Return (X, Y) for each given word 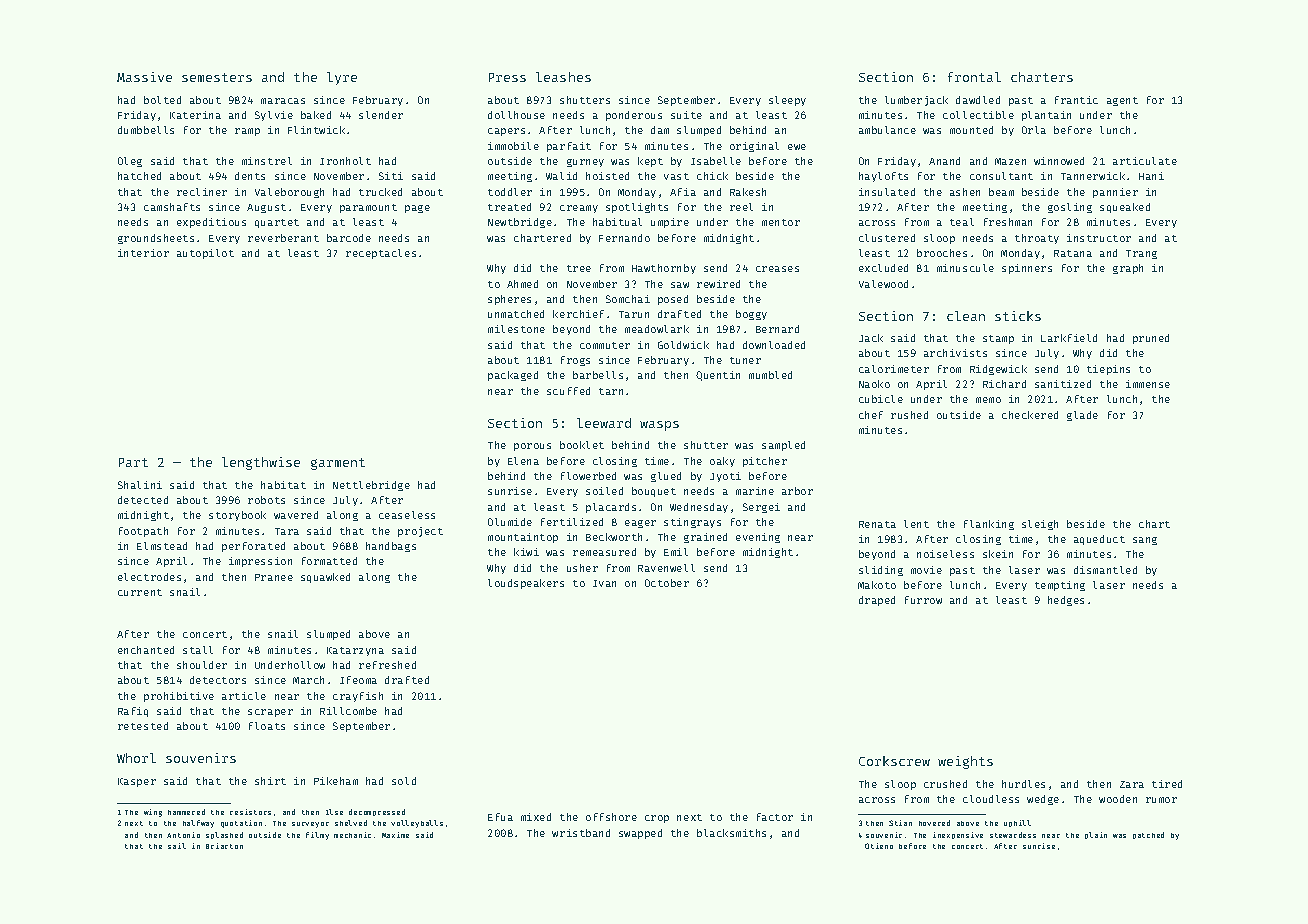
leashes (563, 77)
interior (143, 253)
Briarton (224, 846)
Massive (144, 77)
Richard (1004, 384)
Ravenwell (666, 568)
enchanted (146, 650)
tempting (1060, 586)
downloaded (774, 345)
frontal (974, 77)
